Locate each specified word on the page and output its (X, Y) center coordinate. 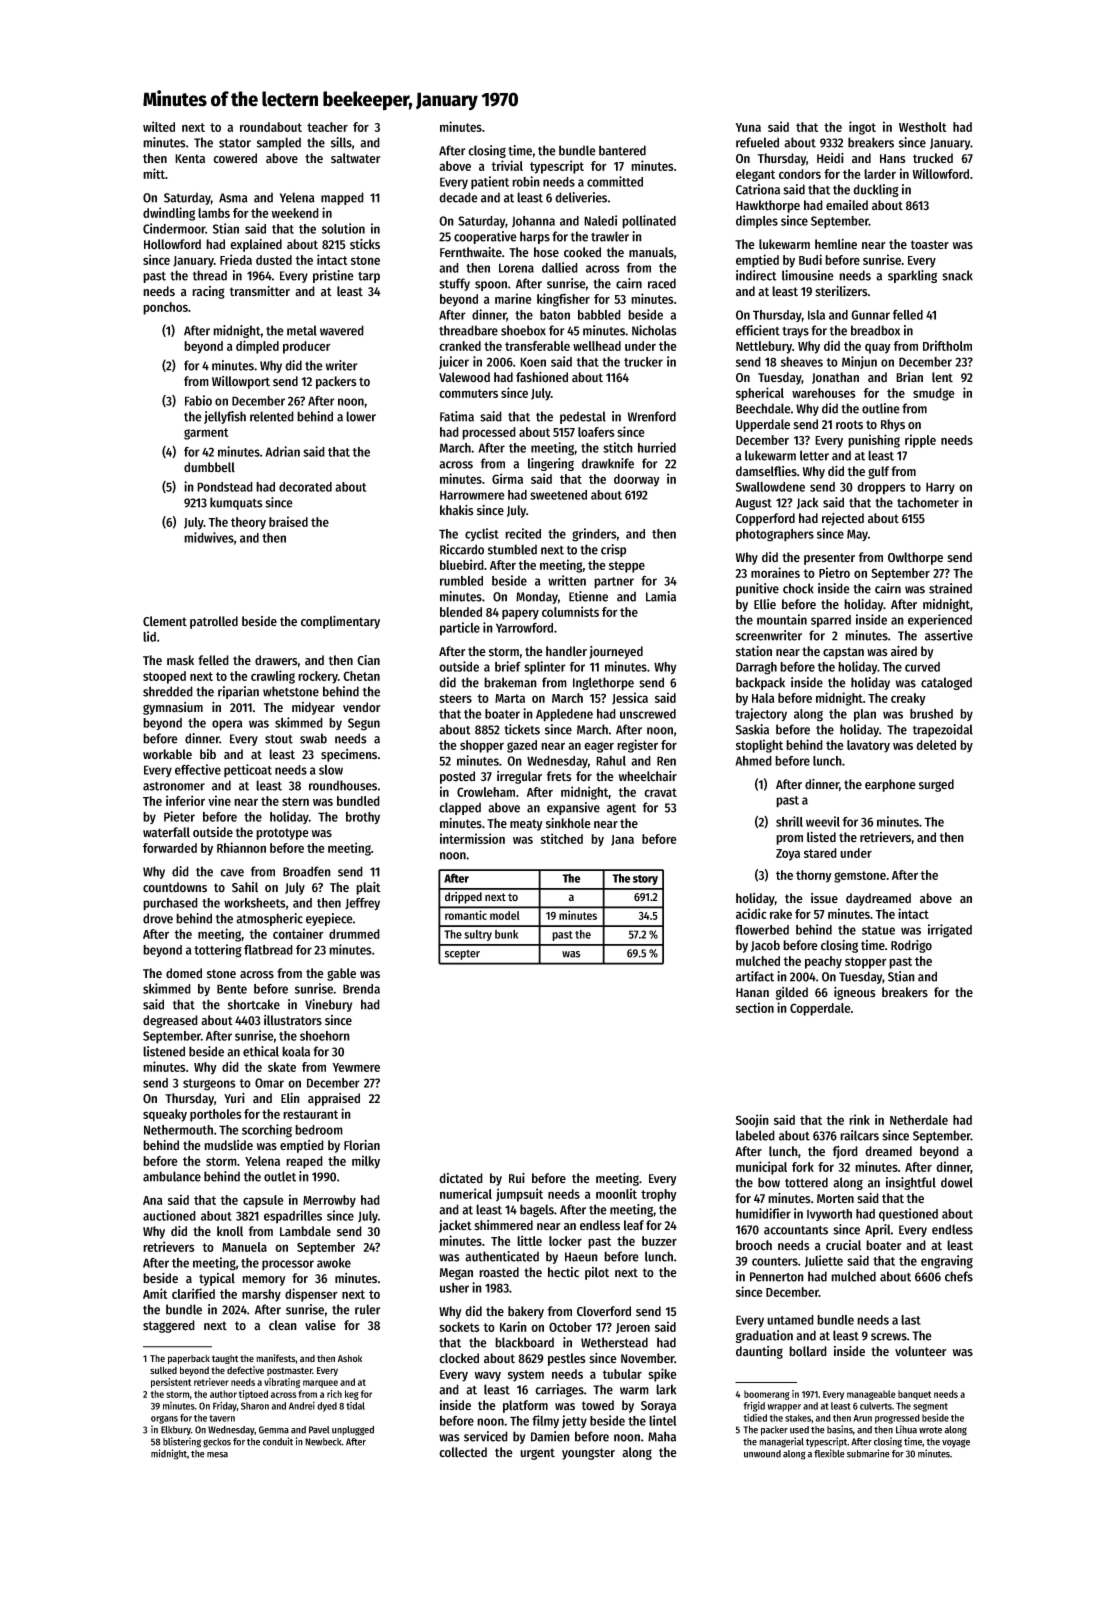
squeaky (165, 1115)
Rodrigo (911, 946)
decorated (305, 487)
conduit (278, 1441)
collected (463, 1452)
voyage (956, 1443)
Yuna (748, 127)
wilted (159, 126)
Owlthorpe (915, 558)
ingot (862, 128)
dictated (461, 1178)
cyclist (482, 534)
